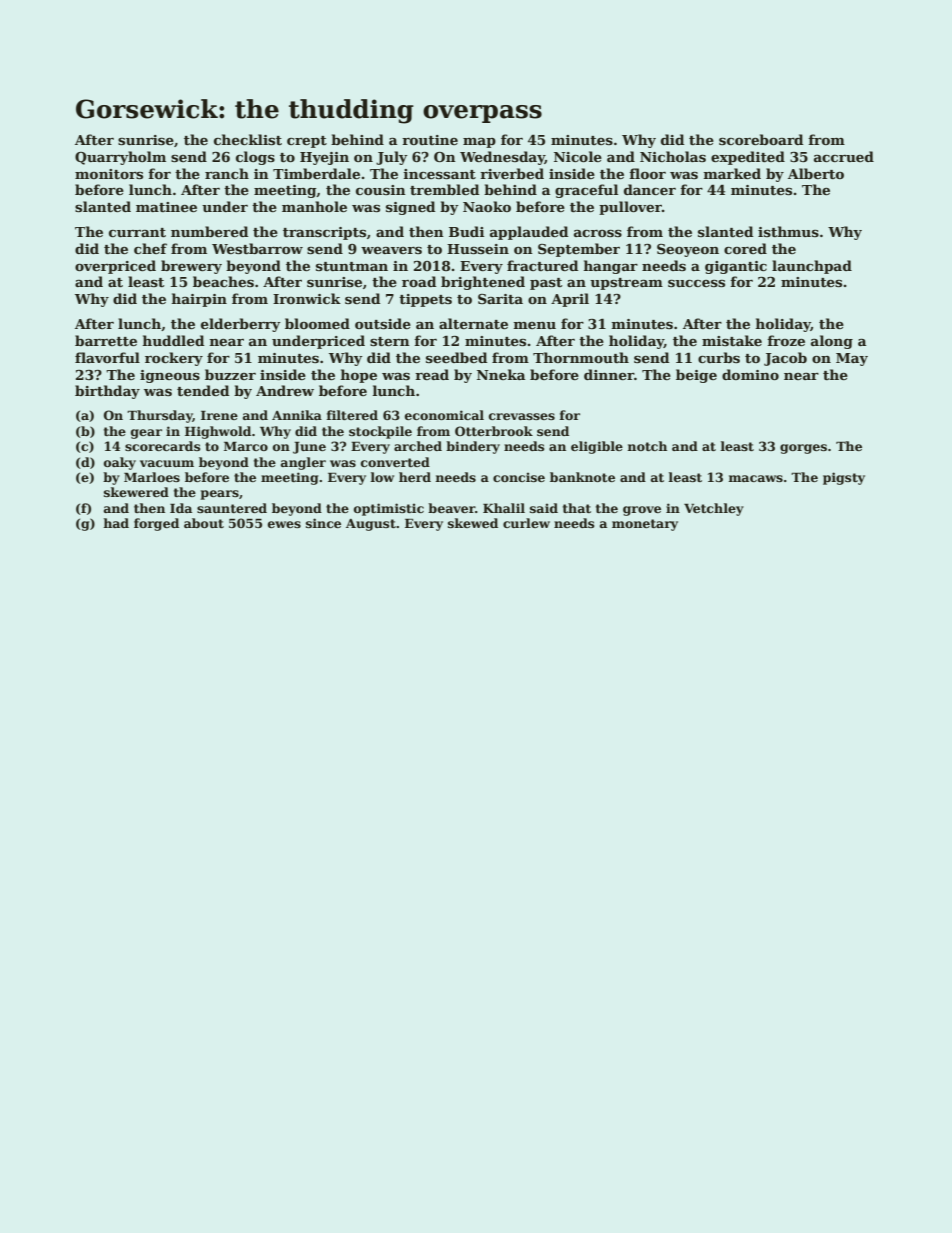 This screenshot has width=952, height=1233. What do you see at coordinates (359, 376) in the screenshot?
I see `hope` at bounding box center [359, 376].
